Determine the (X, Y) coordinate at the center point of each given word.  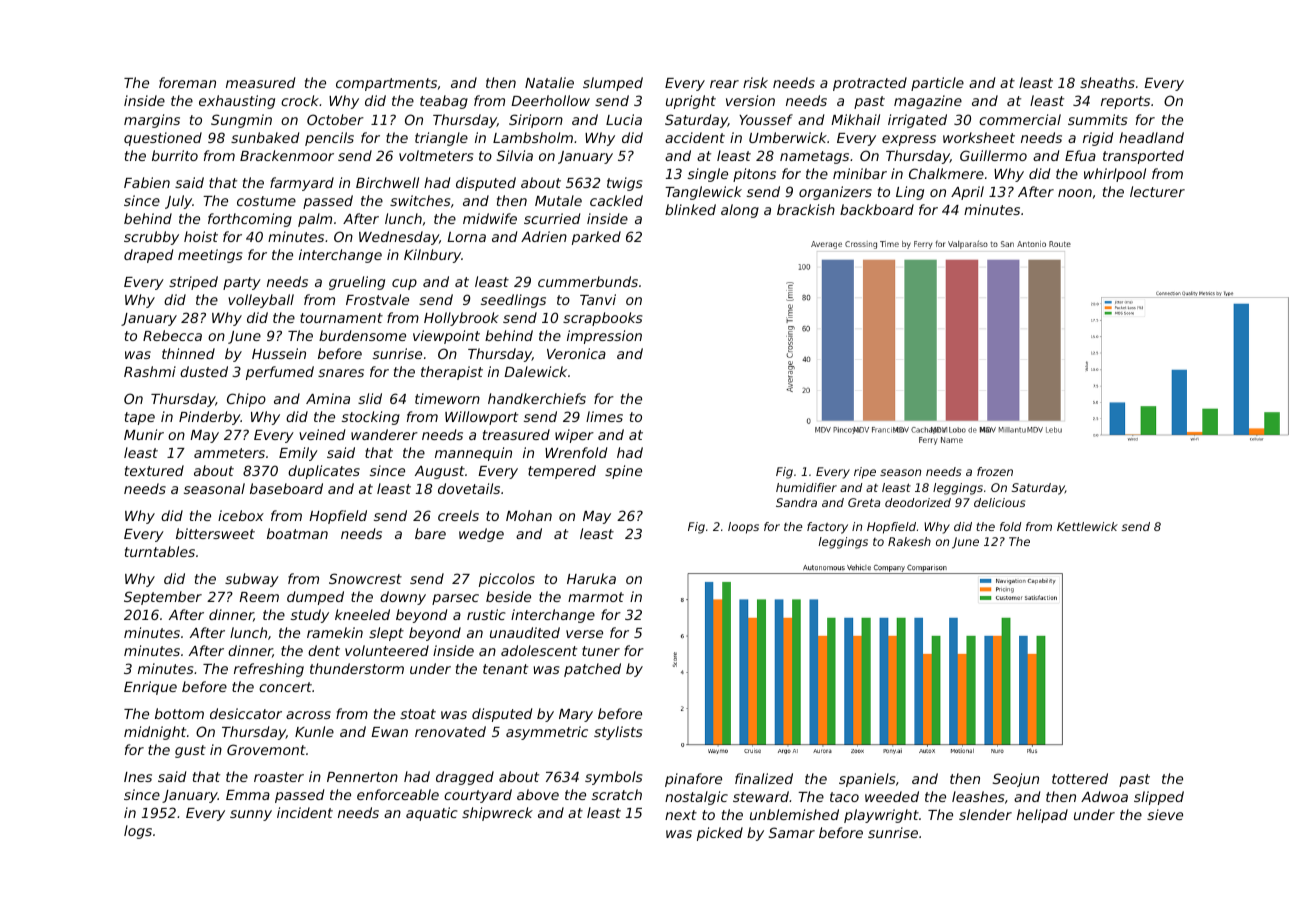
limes (604, 416)
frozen (995, 471)
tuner (601, 651)
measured (260, 82)
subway (252, 580)
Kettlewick (1087, 526)
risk (755, 82)
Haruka (591, 578)
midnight (155, 733)
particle (937, 84)
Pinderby (210, 418)
